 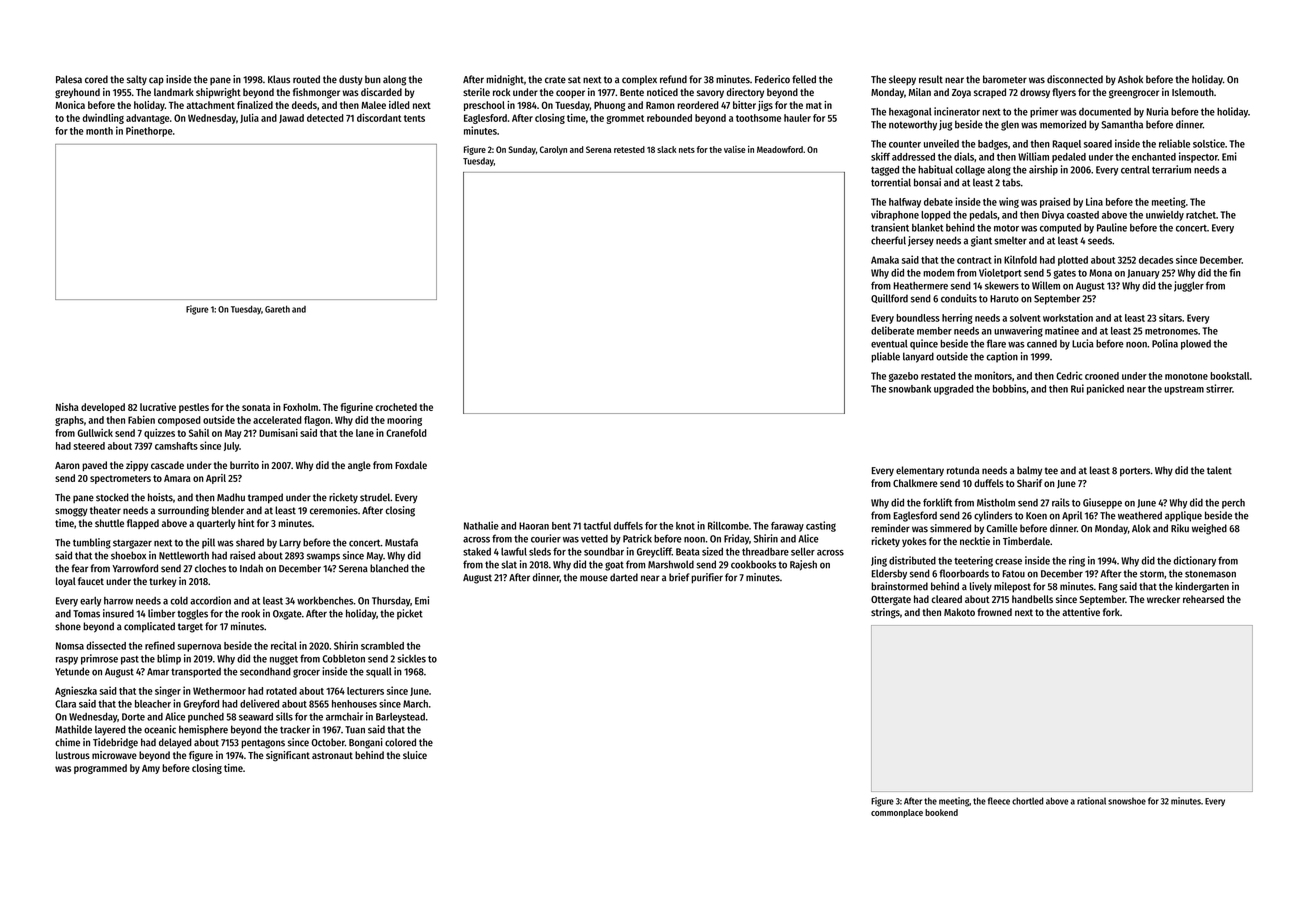 What do you see at coordinates (910, 389) in the document?
I see `snowbank` at bounding box center [910, 389].
